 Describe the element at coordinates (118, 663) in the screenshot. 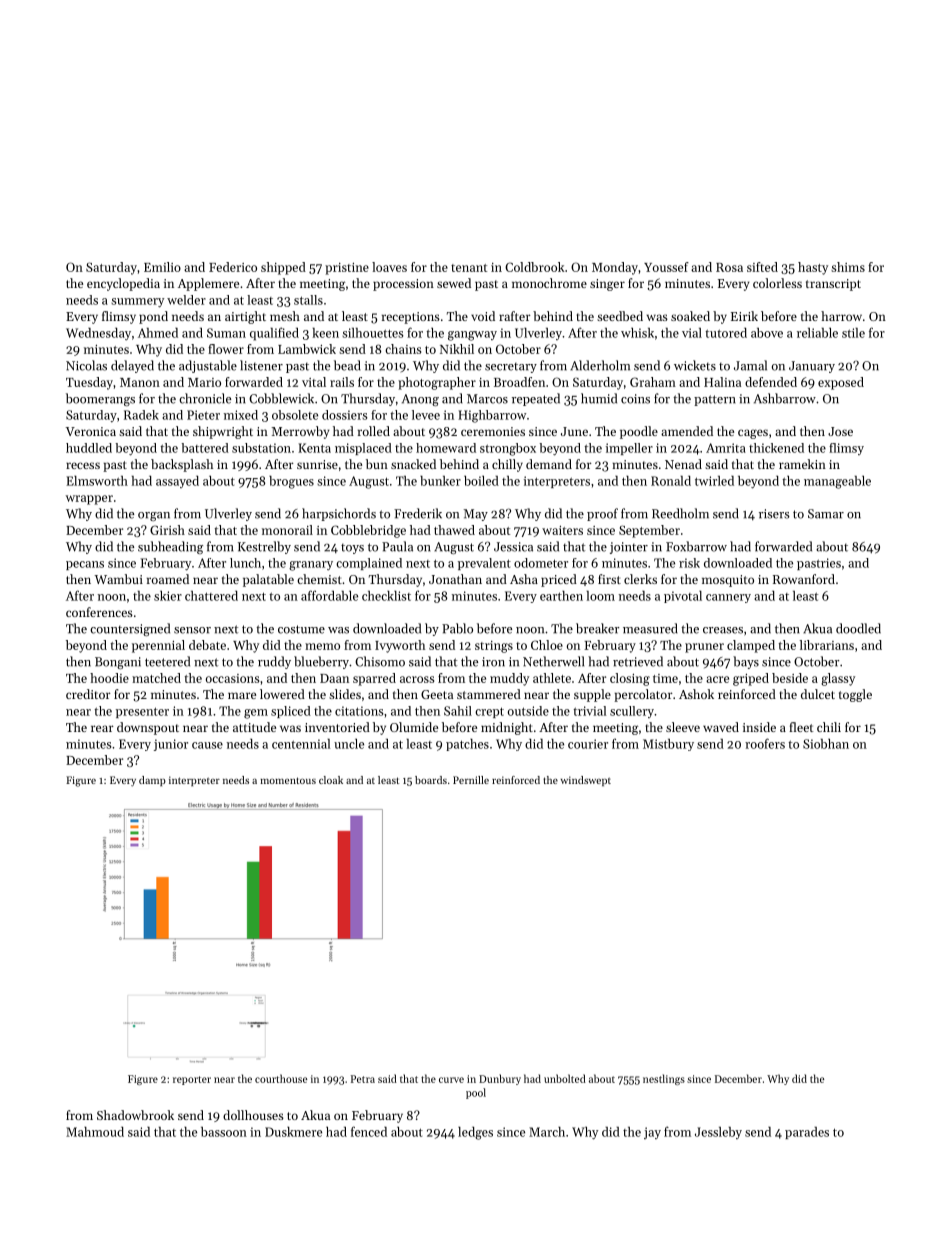

I see `Bongani` at that location.
